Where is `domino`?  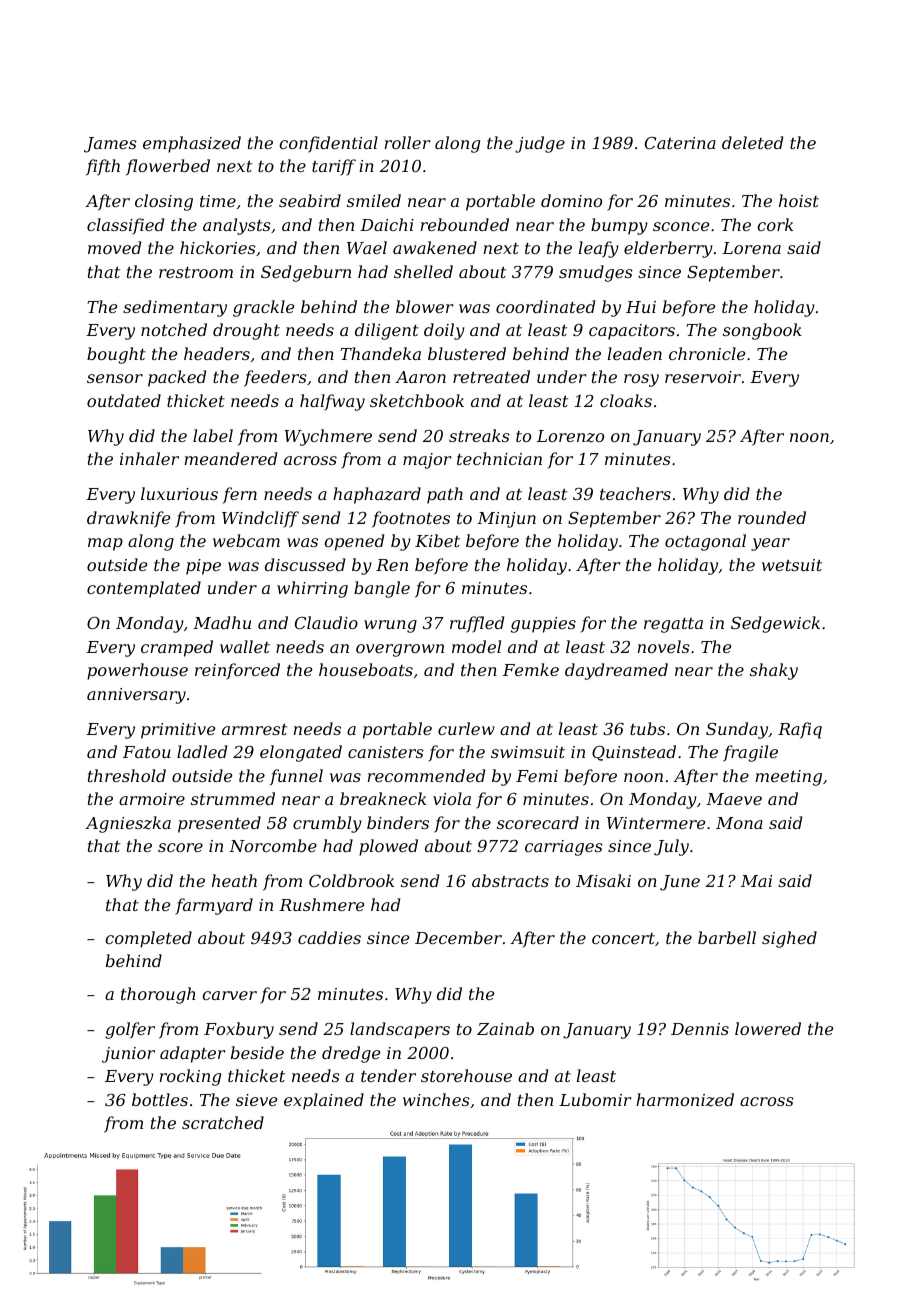
domino is located at coordinates (571, 200).
